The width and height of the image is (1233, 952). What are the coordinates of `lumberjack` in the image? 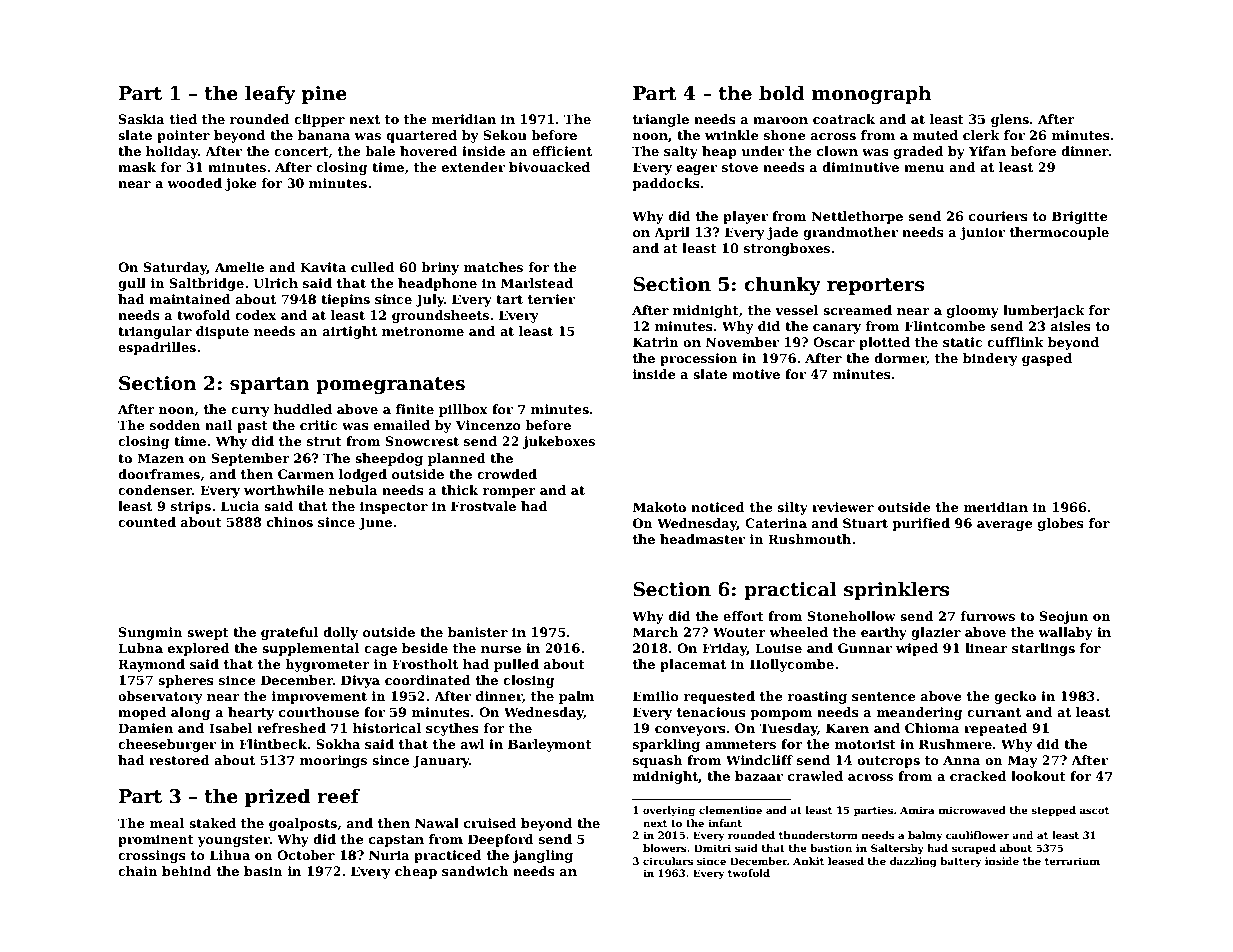 It's located at (1044, 311).
